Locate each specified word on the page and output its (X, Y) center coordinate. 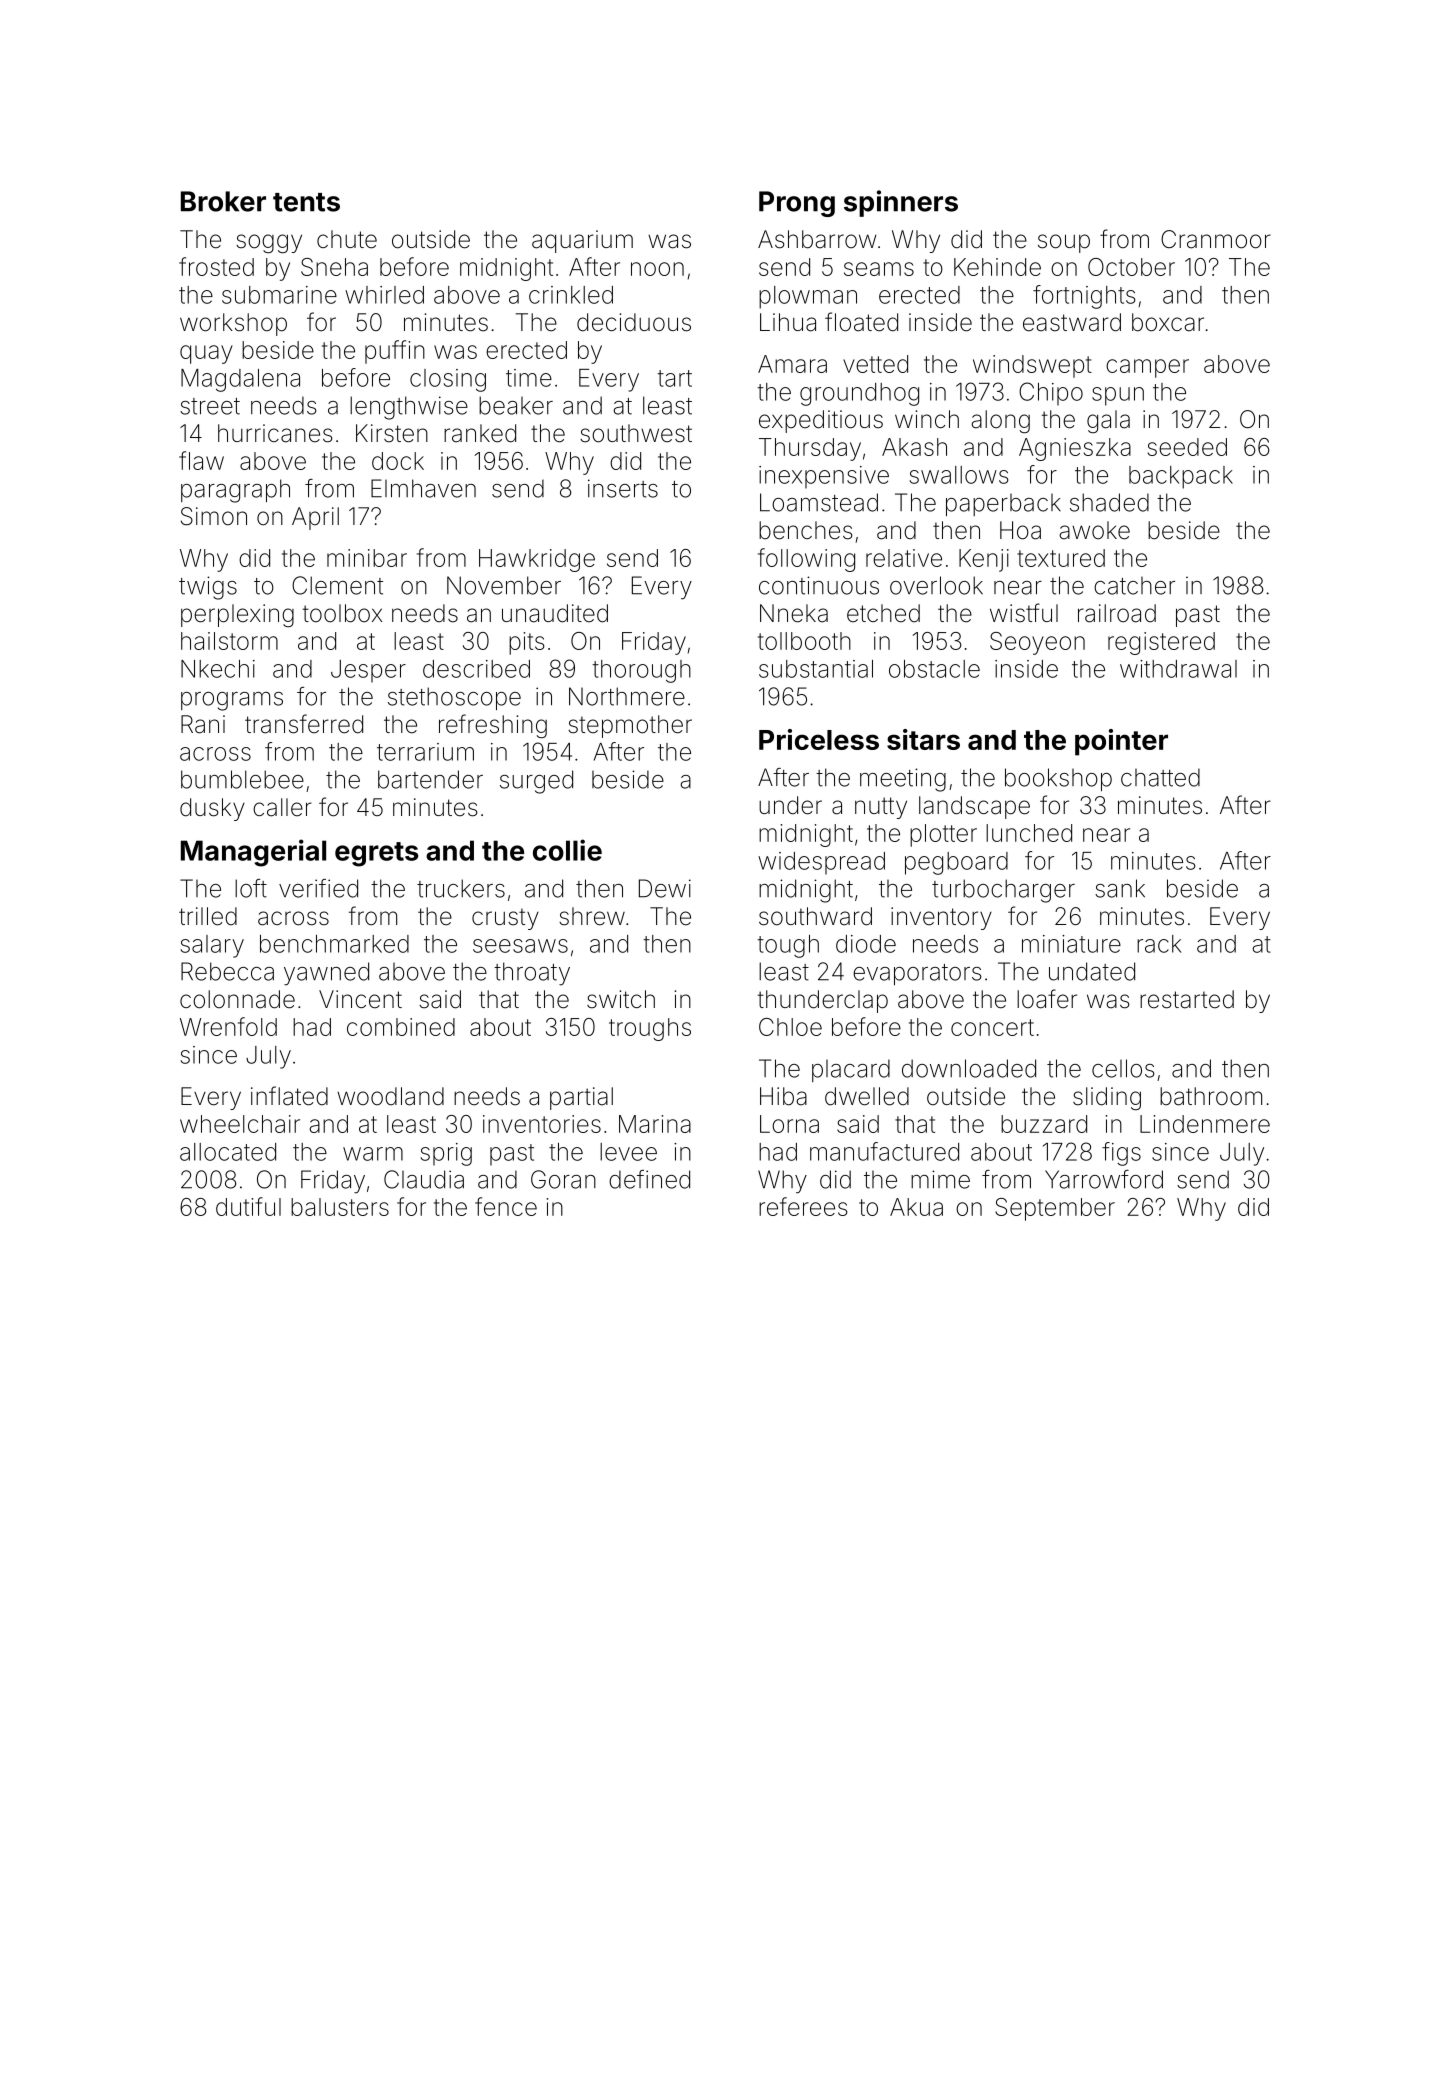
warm (373, 1154)
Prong (797, 204)
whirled (384, 295)
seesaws (520, 946)
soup (1064, 243)
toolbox (342, 613)
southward (815, 916)
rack (1159, 944)
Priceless (819, 739)
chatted (1160, 777)
